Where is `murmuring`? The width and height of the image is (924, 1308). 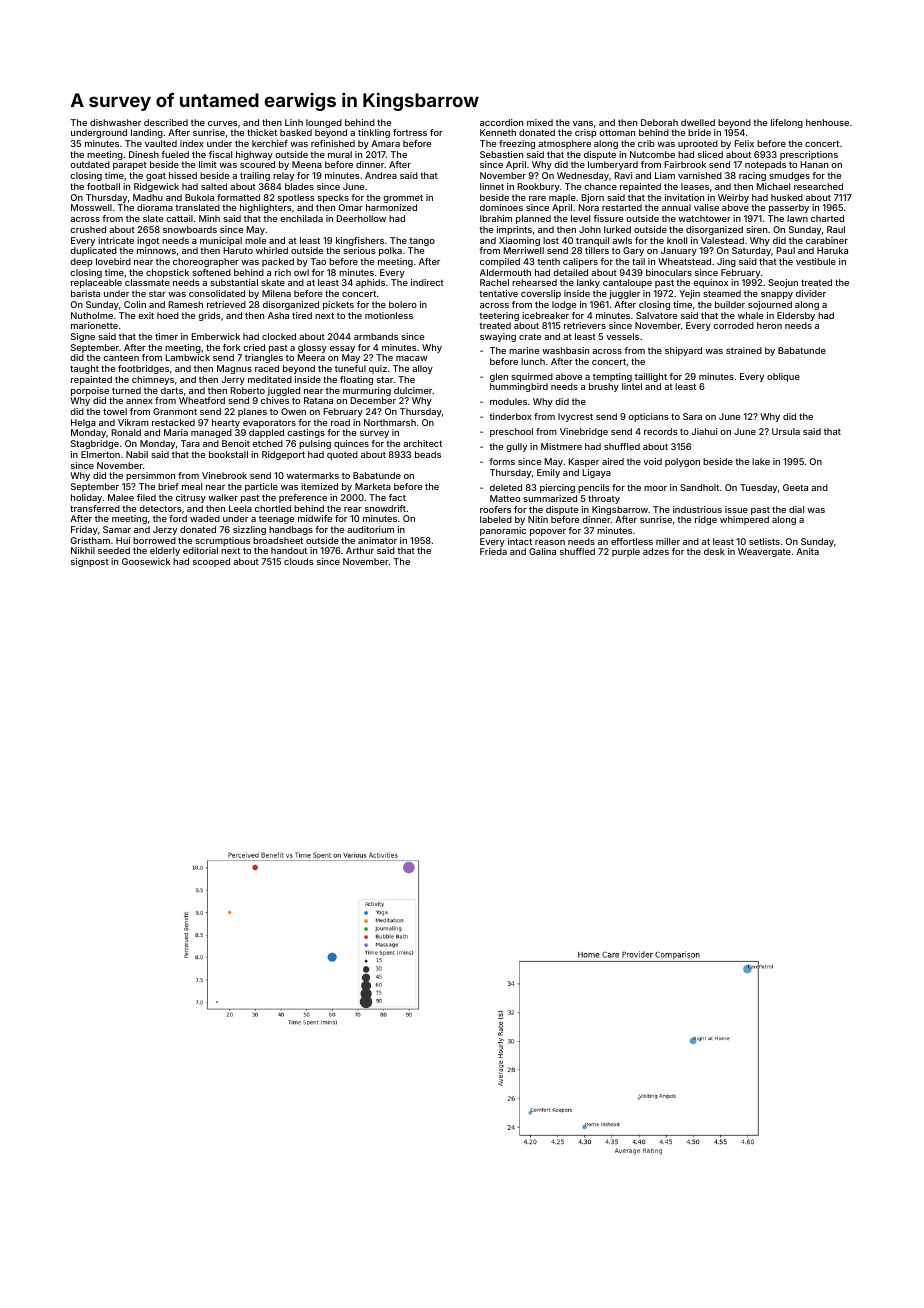 murmuring is located at coordinates (367, 391).
